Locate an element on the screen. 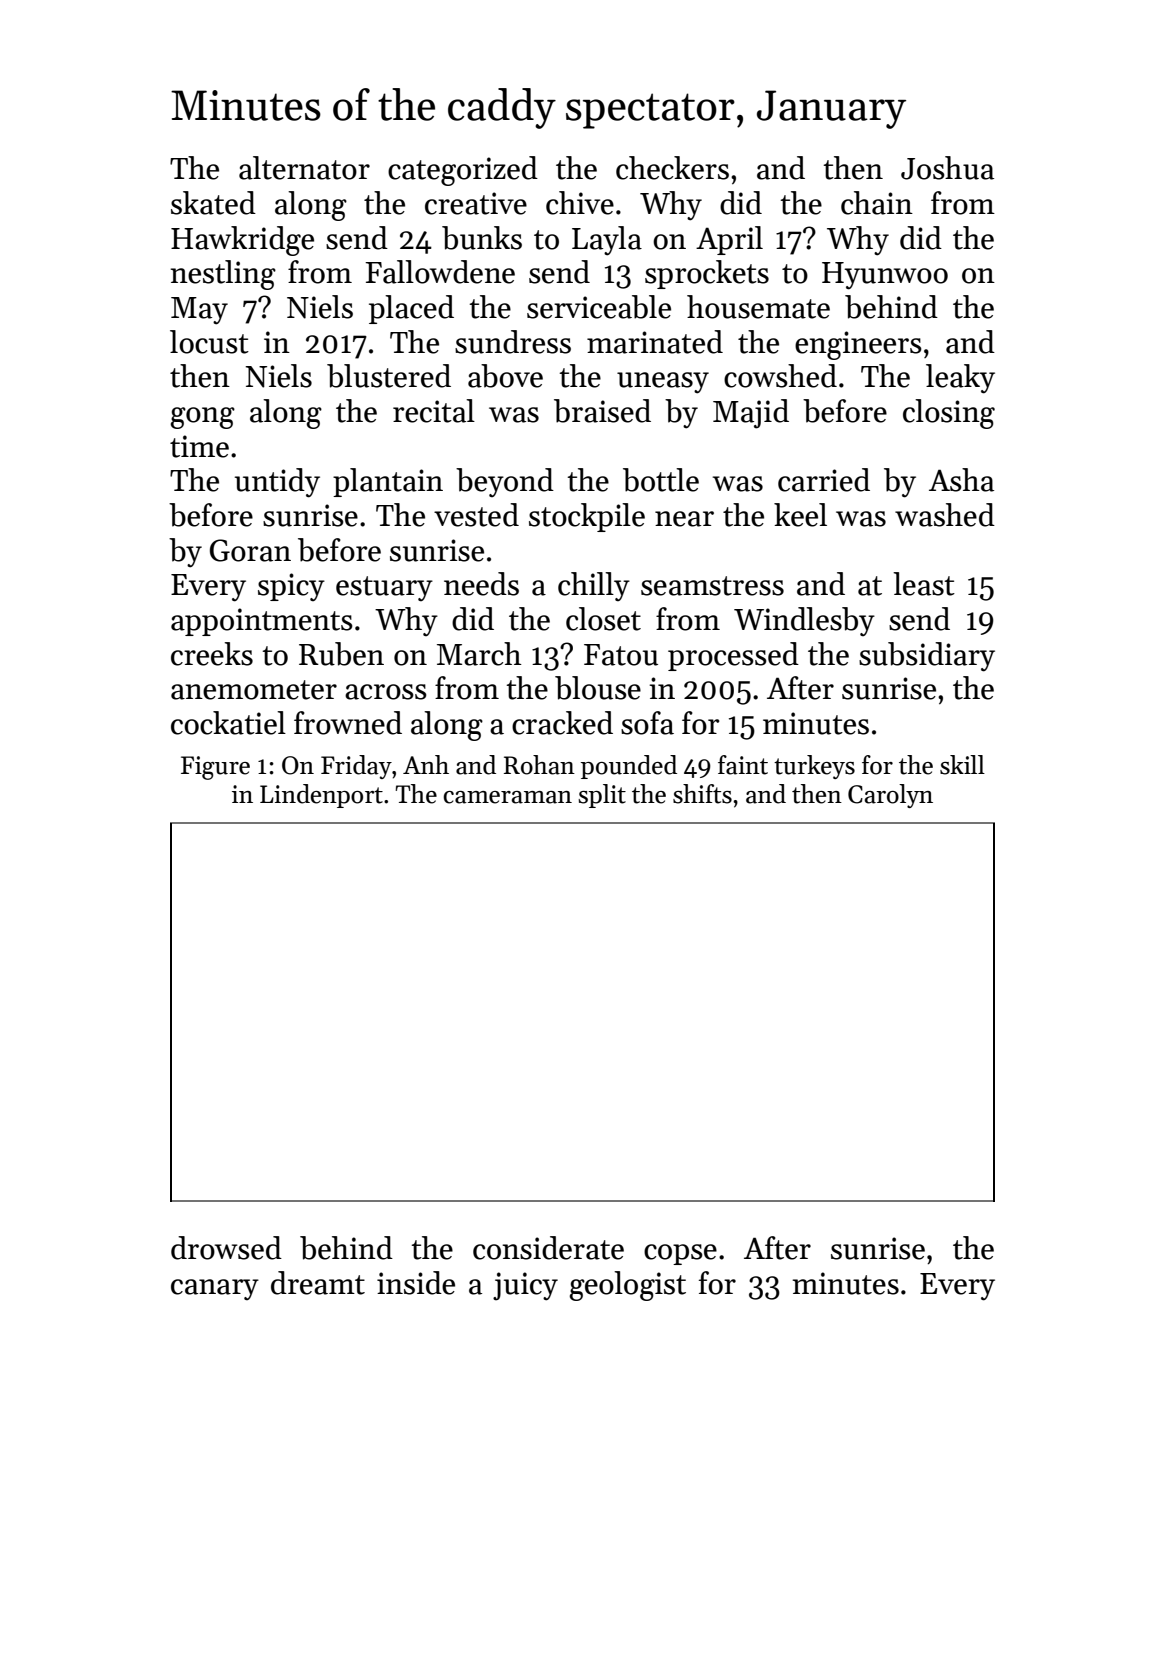 Image resolution: width=1165 pixels, height=1654 pixels. drowsed is located at coordinates (226, 1248).
